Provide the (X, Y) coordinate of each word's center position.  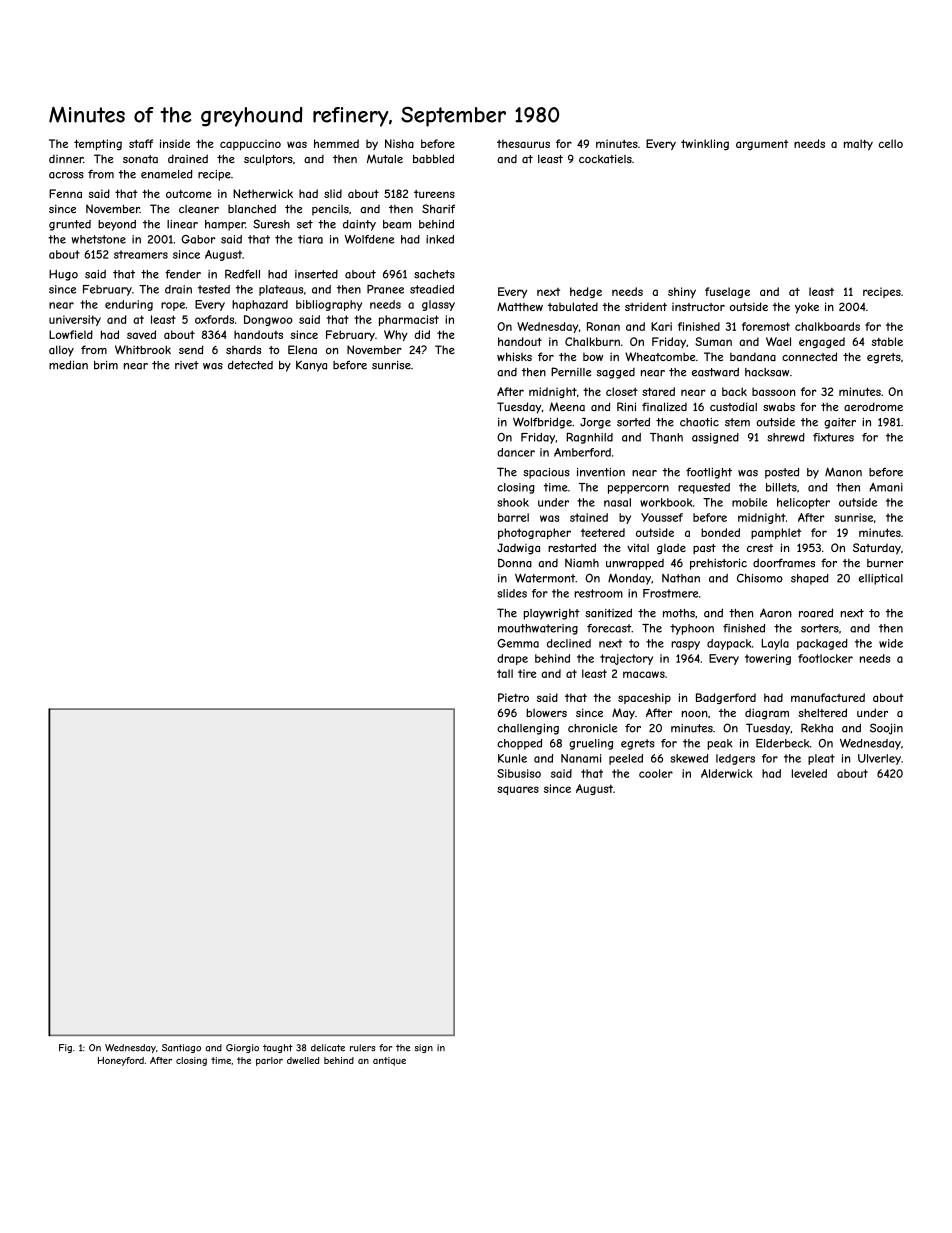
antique (389, 1061)
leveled (809, 773)
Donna (515, 563)
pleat (821, 759)
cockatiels (605, 159)
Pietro (513, 697)
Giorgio (242, 1048)
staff (141, 143)
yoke (807, 308)
